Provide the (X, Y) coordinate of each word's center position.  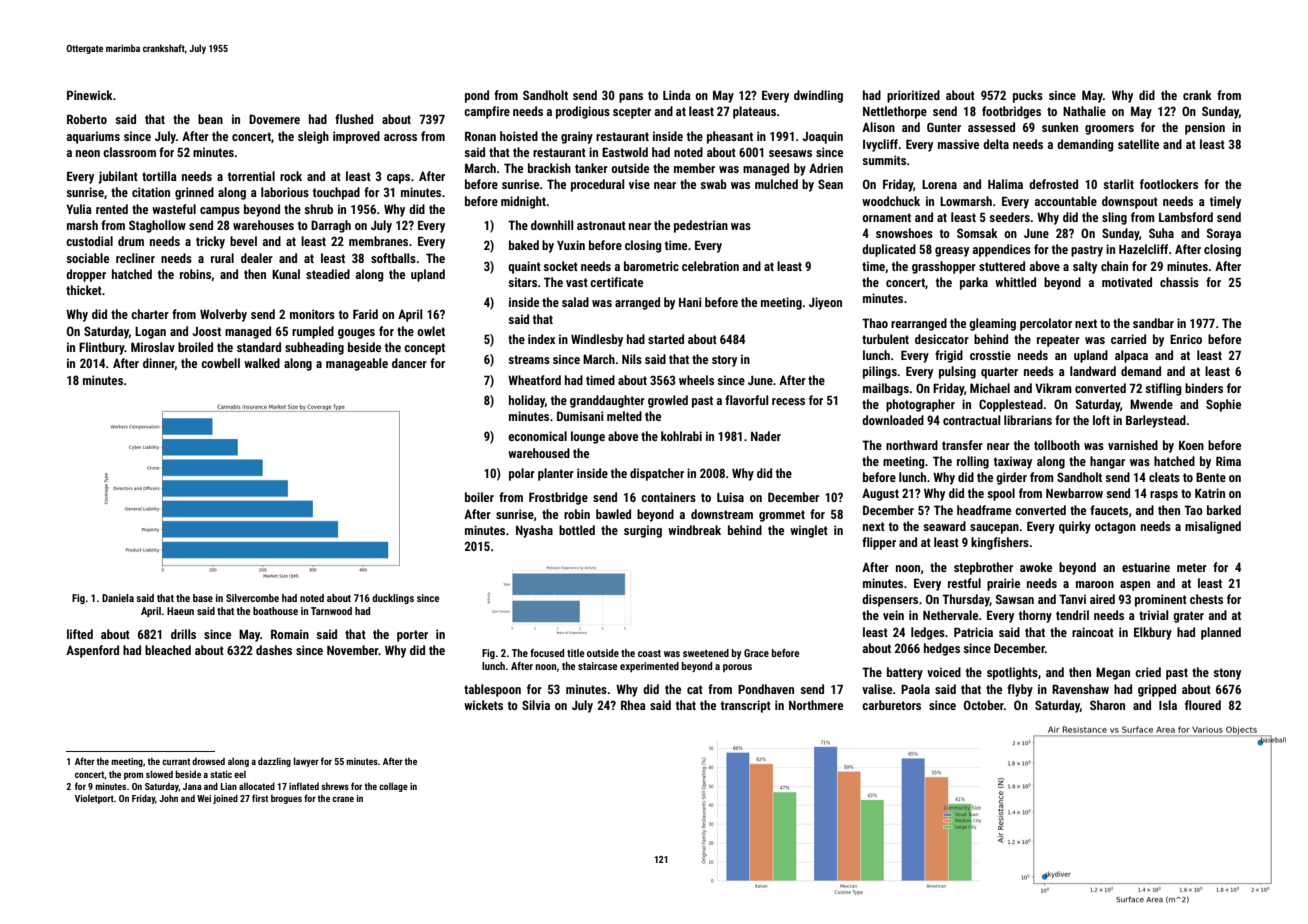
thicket (84, 290)
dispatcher (657, 474)
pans (631, 98)
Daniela (118, 598)
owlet (431, 331)
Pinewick (90, 95)
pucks (1028, 96)
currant (176, 761)
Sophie (1223, 405)
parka (974, 283)
